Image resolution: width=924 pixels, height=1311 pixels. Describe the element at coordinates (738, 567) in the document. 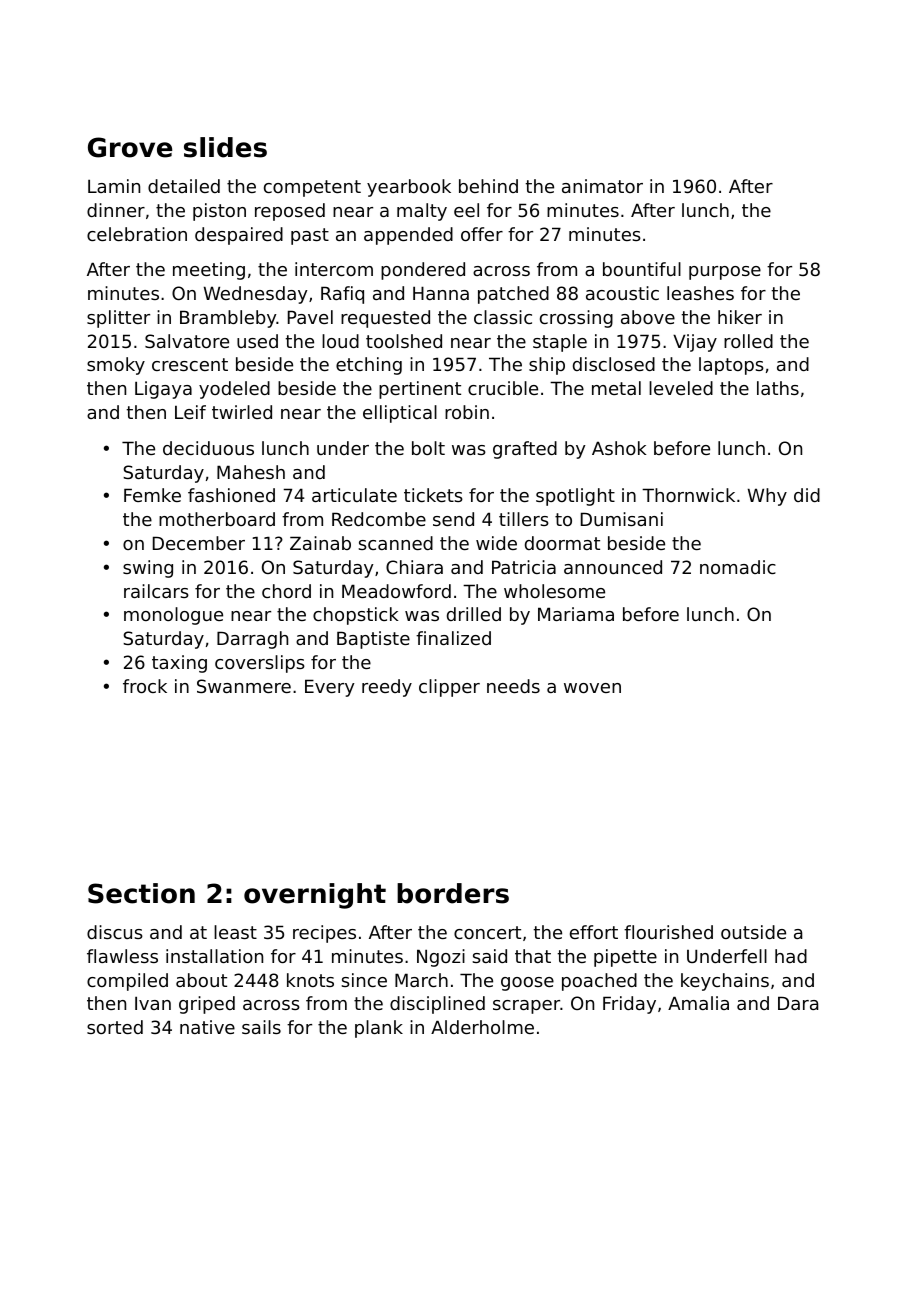

I see `nomadic` at that location.
